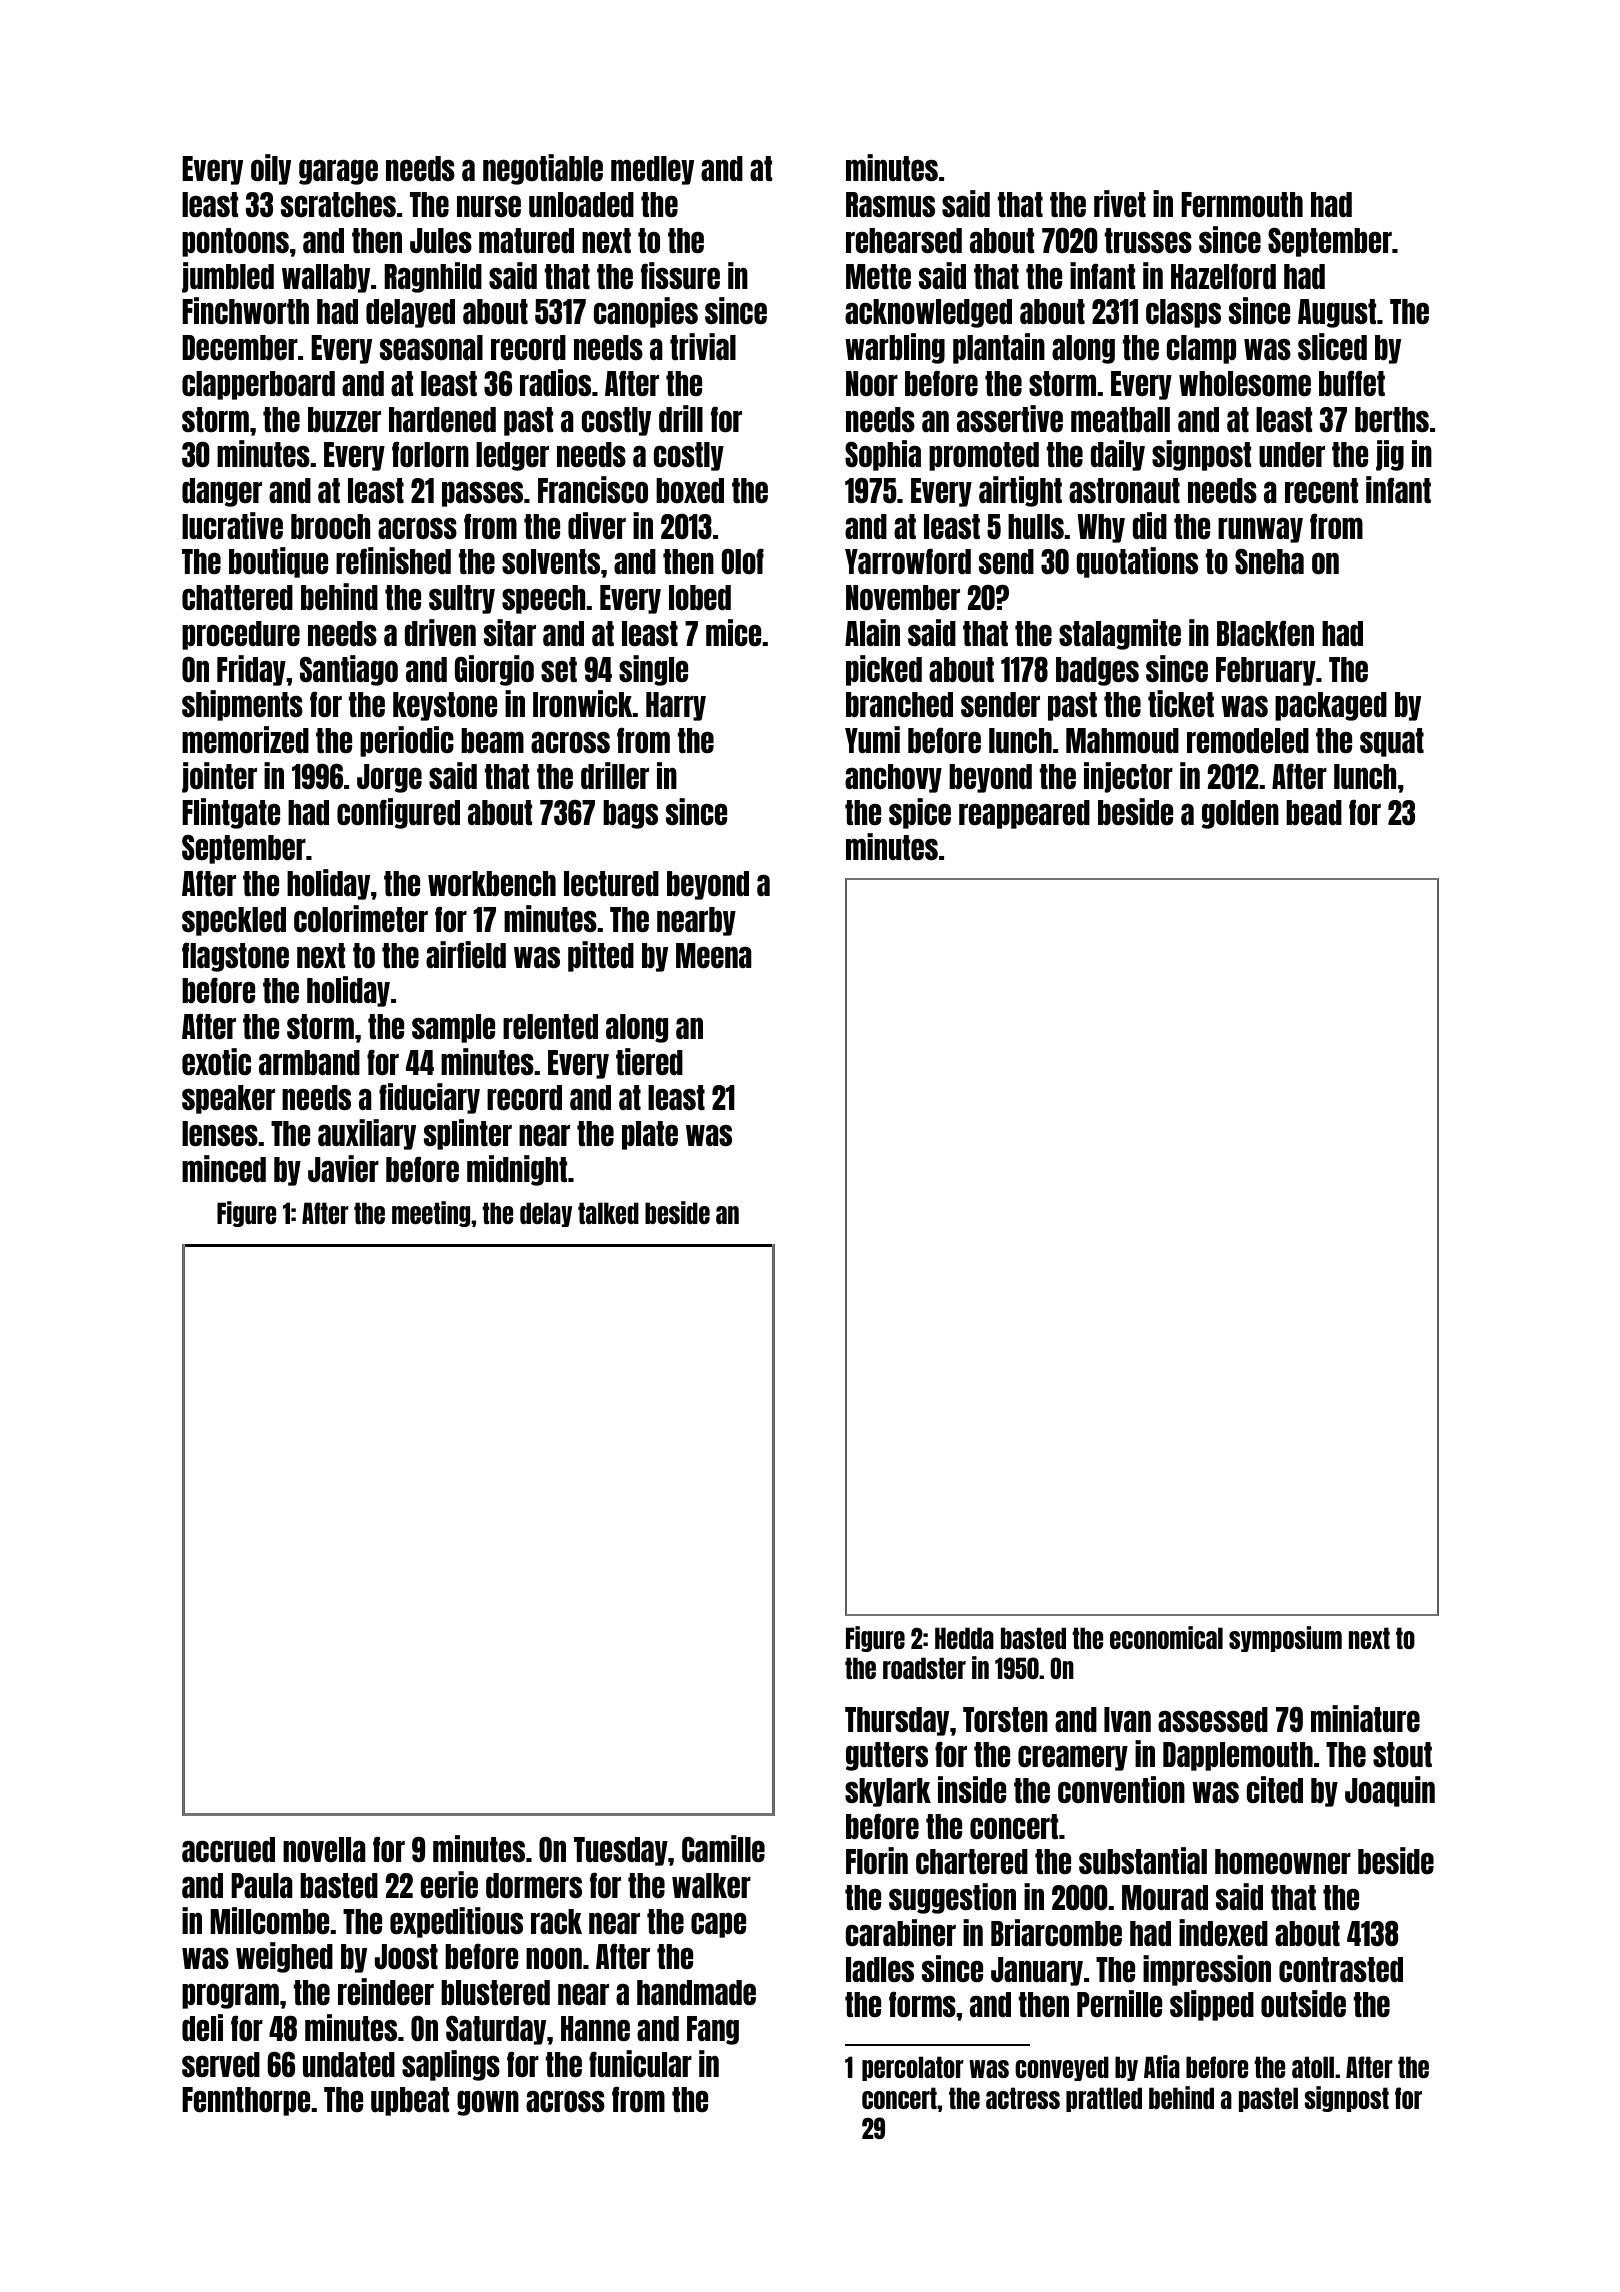 This screenshot has width=1620, height=2292. I want to click on Rasmus, so click(890, 204).
